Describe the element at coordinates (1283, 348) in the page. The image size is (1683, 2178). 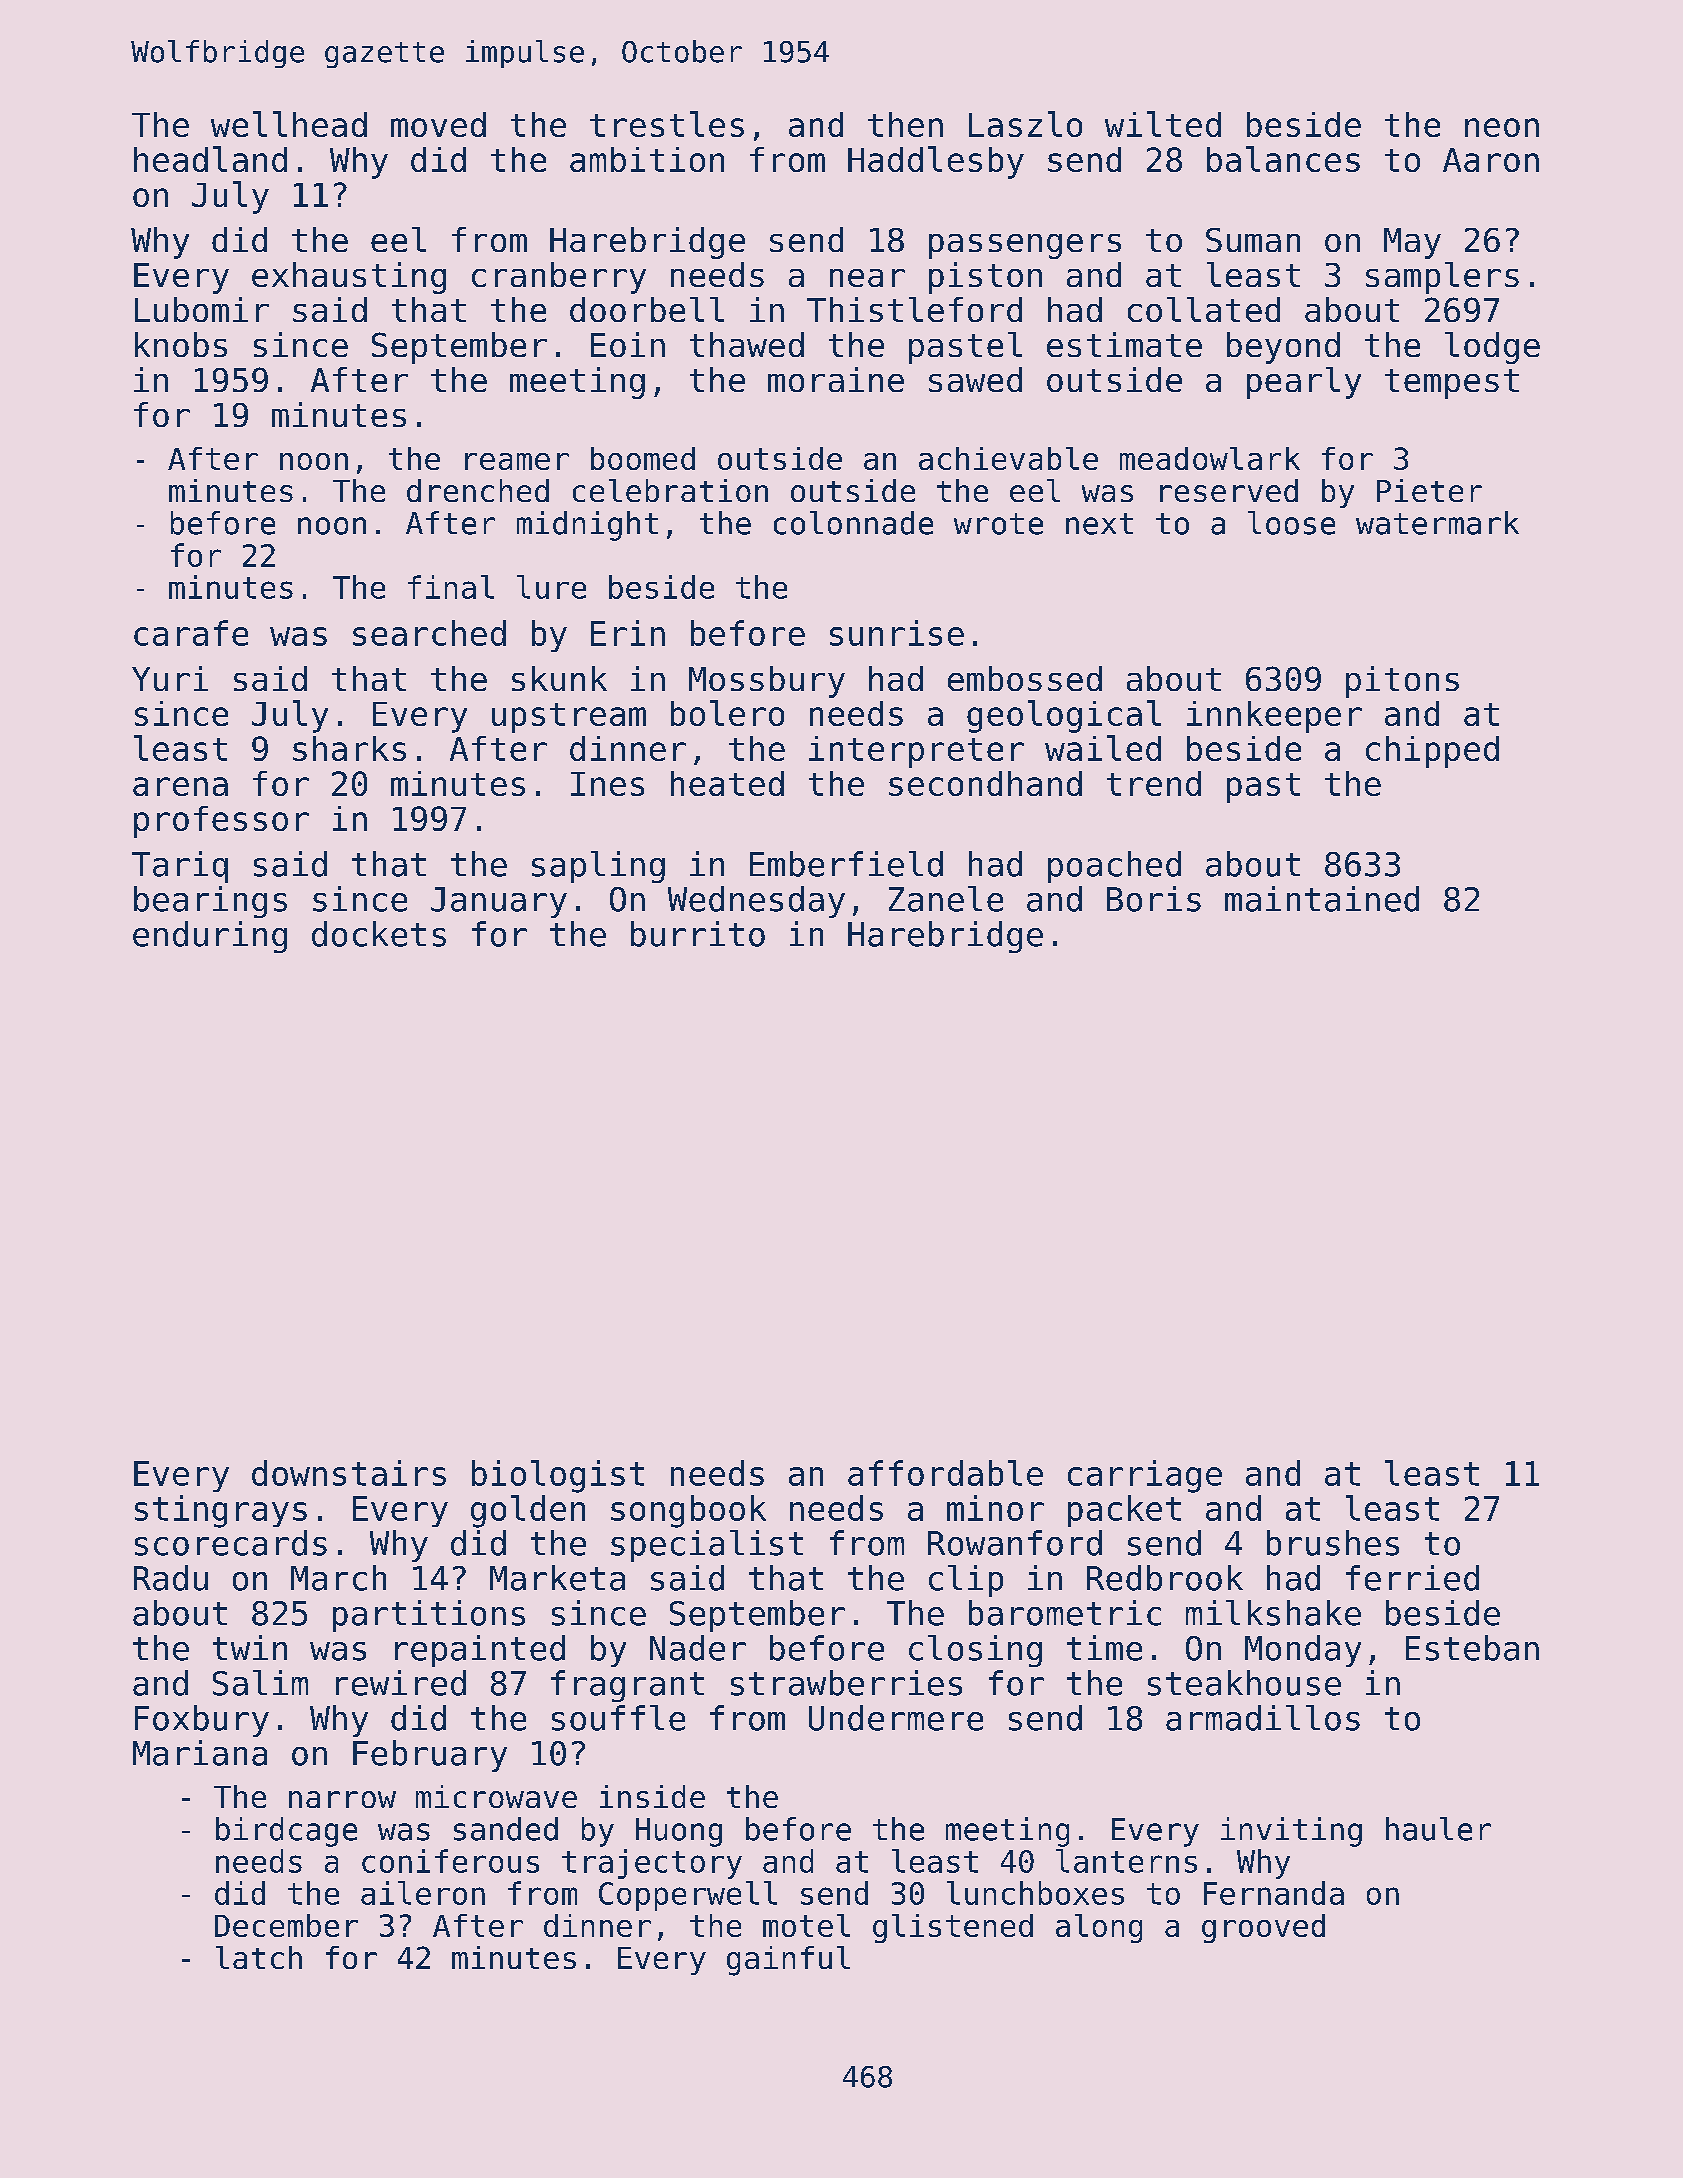
I see `beyond` at that location.
